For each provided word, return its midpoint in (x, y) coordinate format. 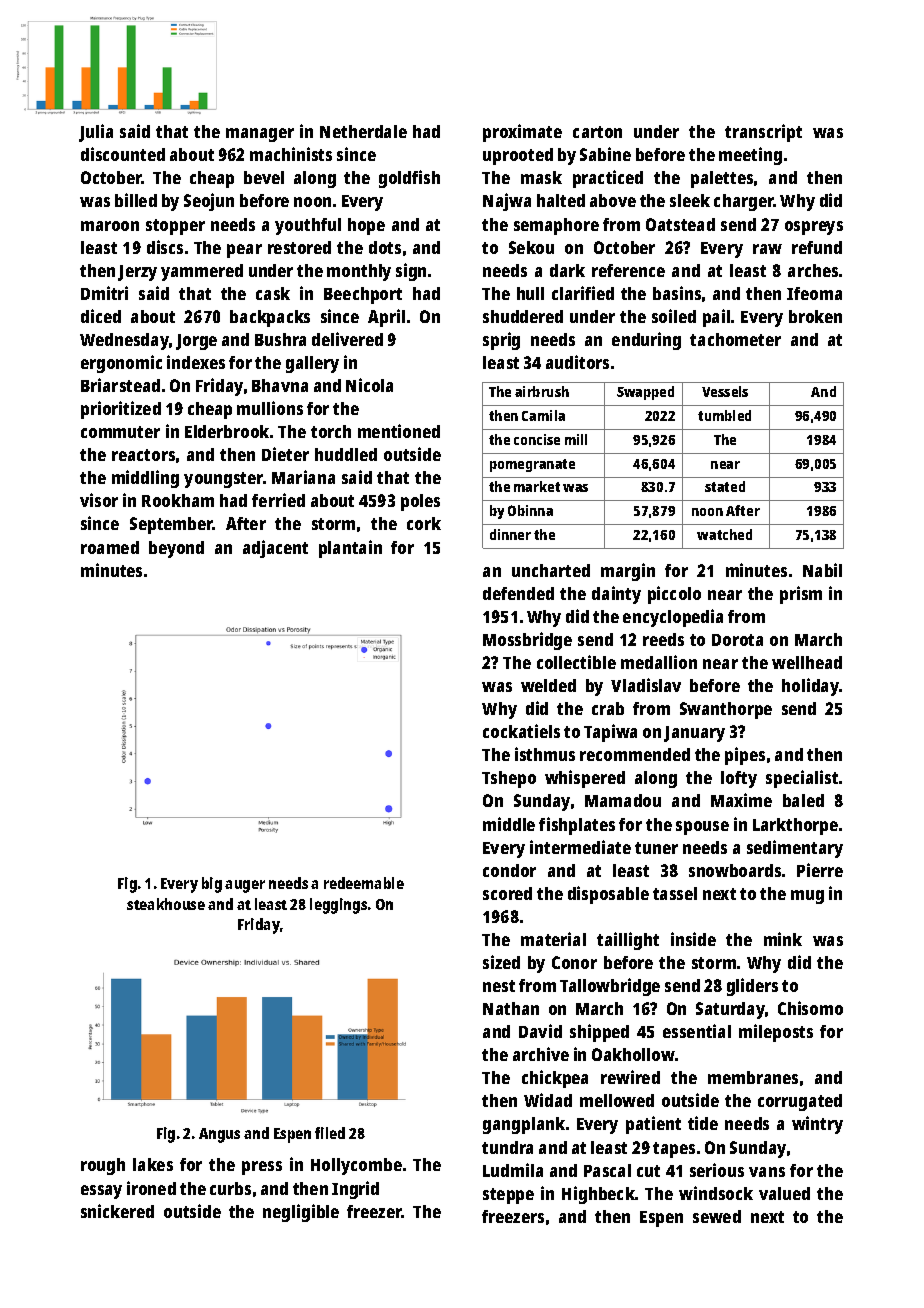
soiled (674, 316)
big (212, 885)
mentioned (399, 431)
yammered (202, 272)
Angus (219, 1135)
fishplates (577, 826)
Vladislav (646, 685)
